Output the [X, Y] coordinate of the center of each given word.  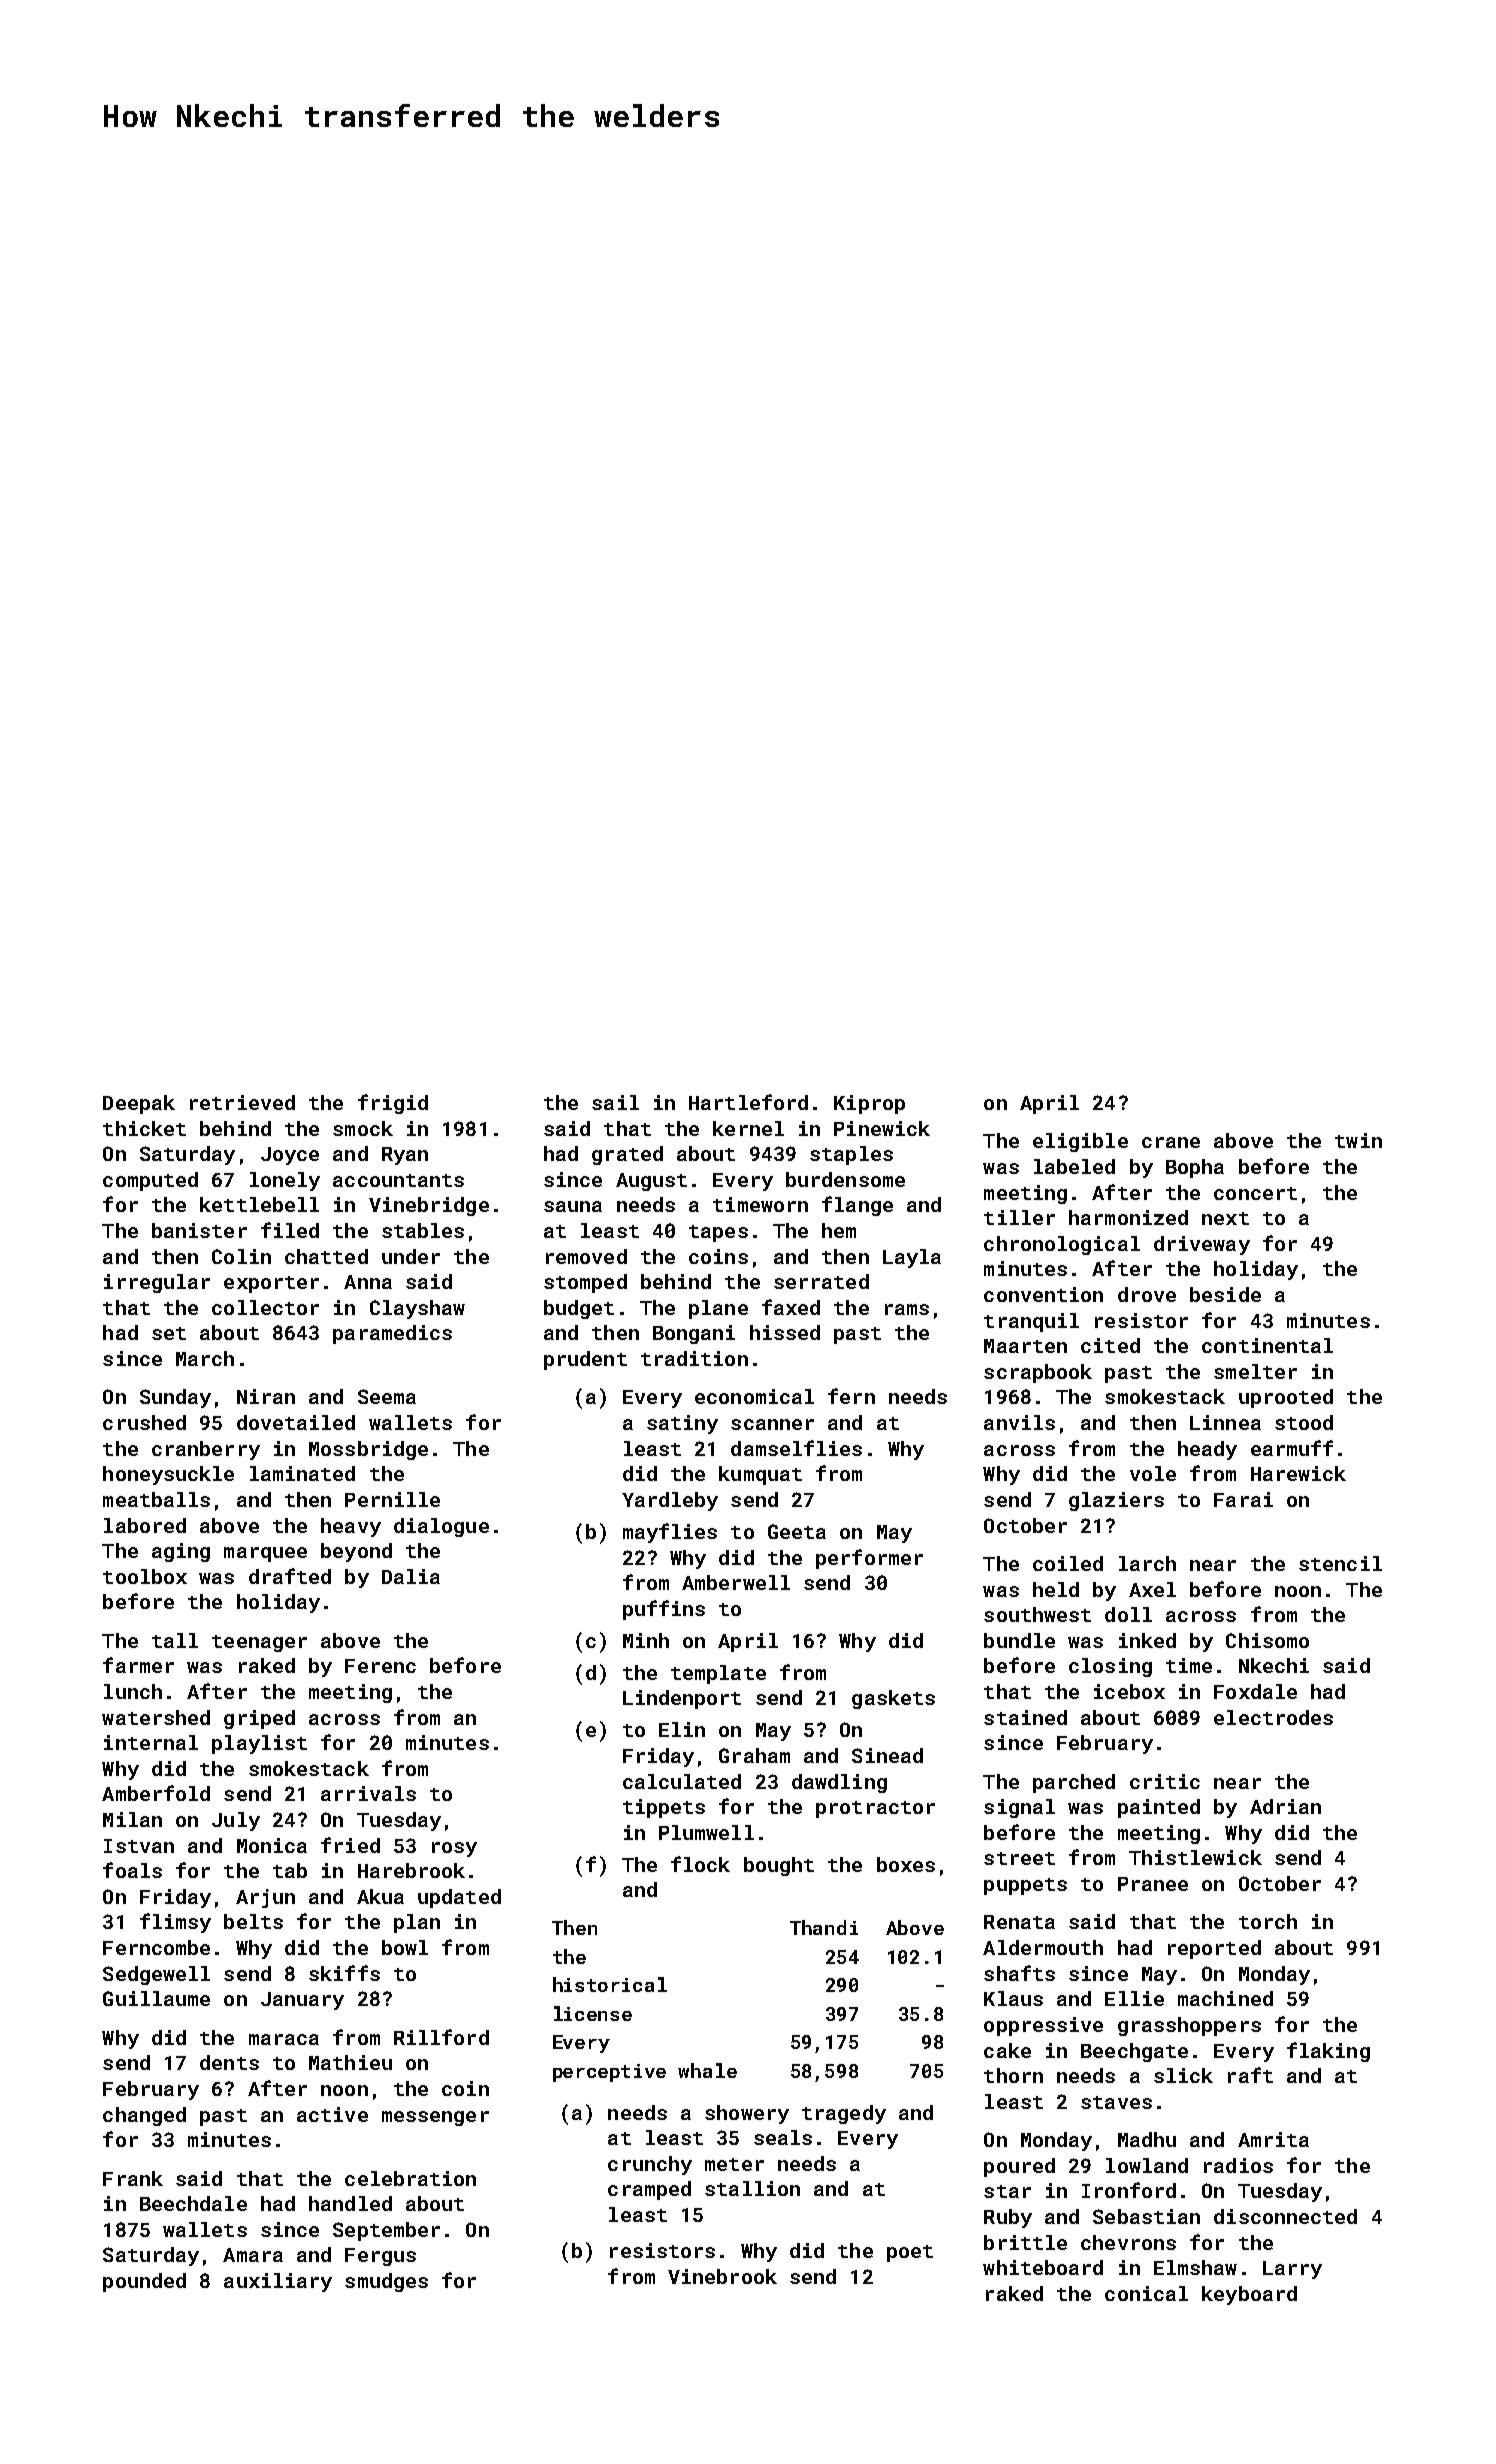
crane [1171, 1142]
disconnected [1285, 2216]
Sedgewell [156, 1975]
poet [910, 2253]
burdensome [845, 1179]
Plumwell [706, 1832]
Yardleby [670, 1501]
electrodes [1273, 1717]
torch [1268, 1921]
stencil [1340, 1563]
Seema [387, 1396]
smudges [386, 2282]
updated [459, 1898]
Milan [132, 1819]
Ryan [405, 1156]
